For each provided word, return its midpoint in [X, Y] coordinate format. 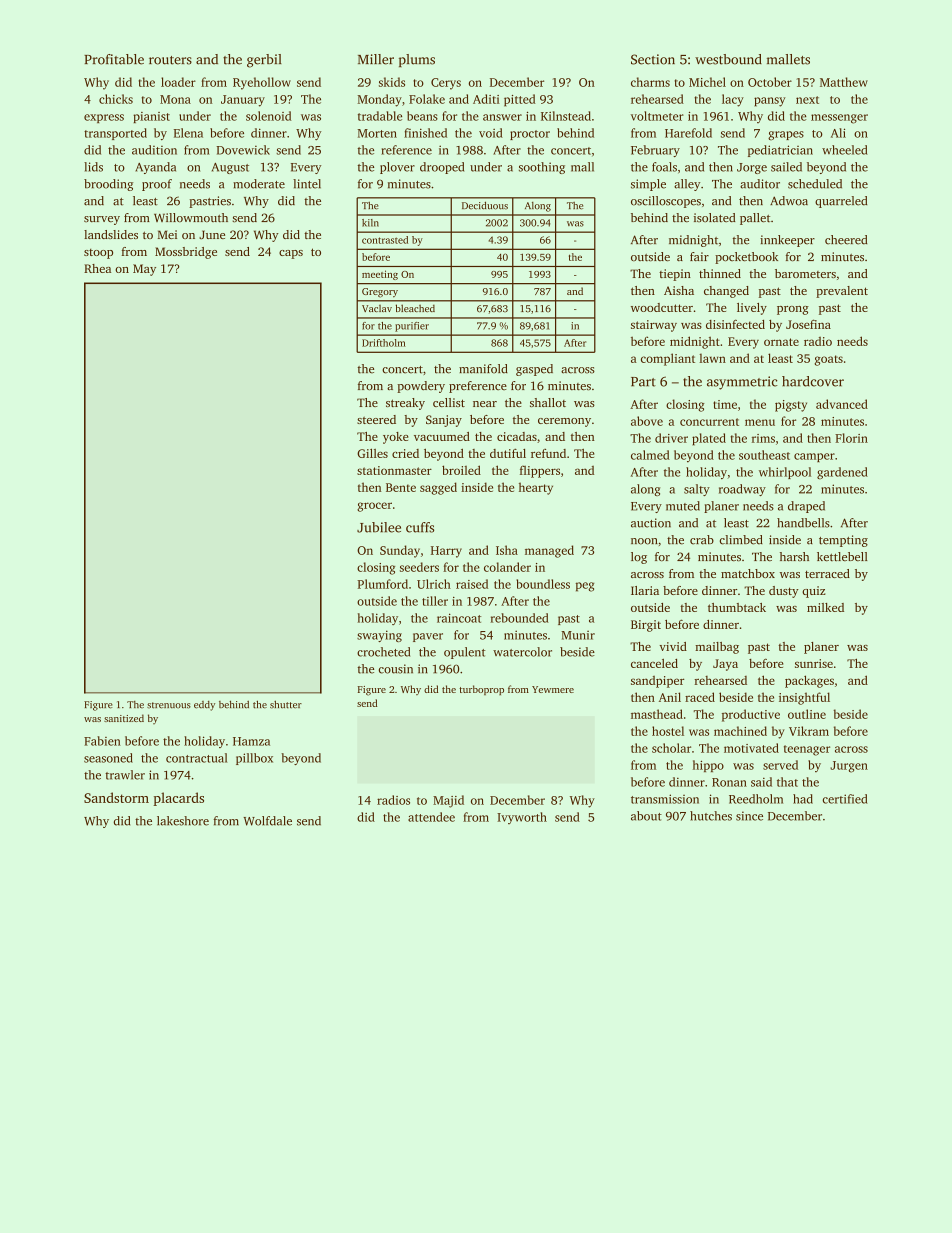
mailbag [717, 648]
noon [644, 541]
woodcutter [662, 307]
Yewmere [553, 689]
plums [417, 60]
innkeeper [787, 241]
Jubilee [379, 527]
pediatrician [780, 151]
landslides [111, 234]
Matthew [844, 82]
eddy [204, 706]
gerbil [264, 61]
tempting [843, 541]
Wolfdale [267, 821]
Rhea [97, 268]
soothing [542, 168]
